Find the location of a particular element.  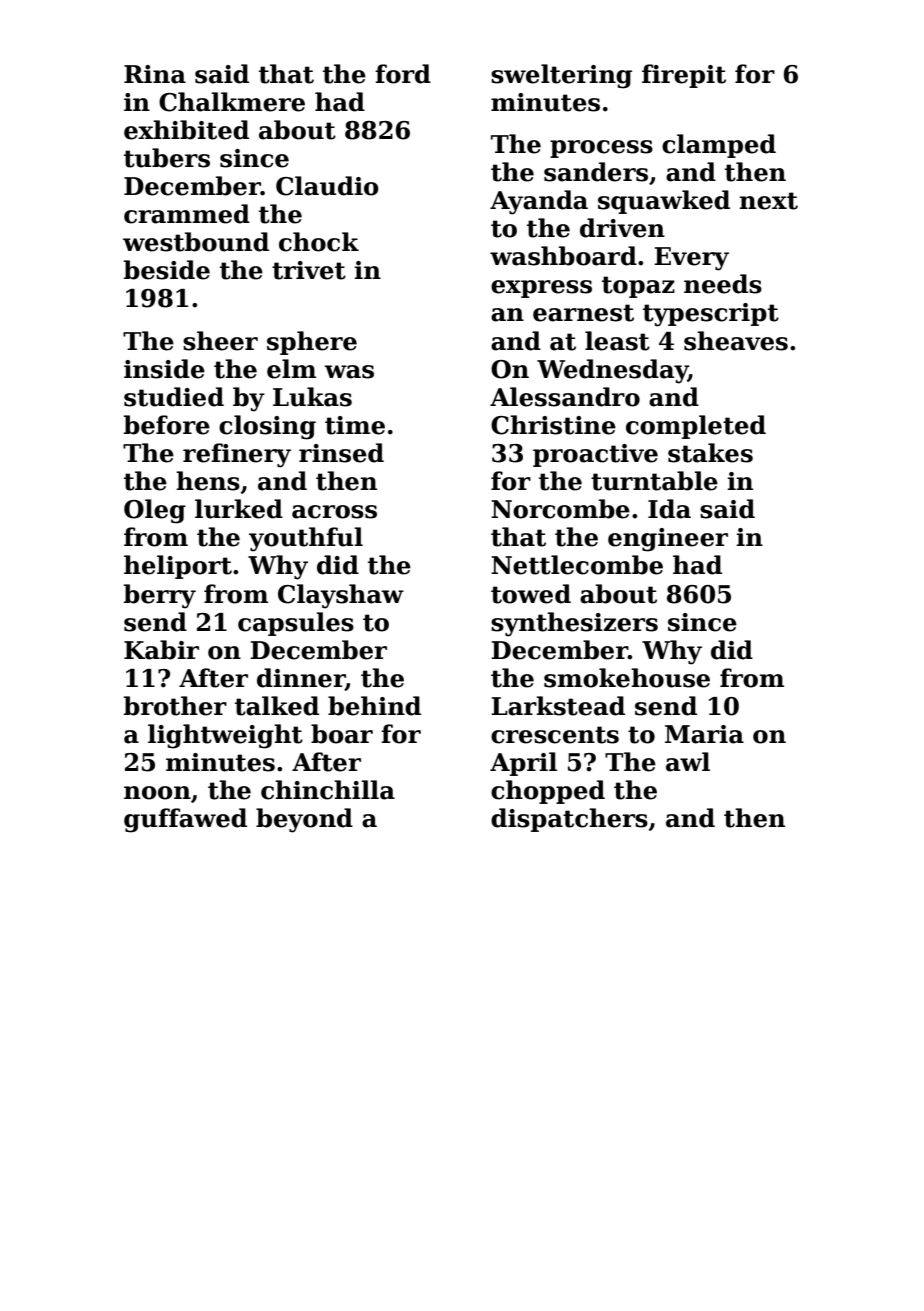

lurked is located at coordinates (239, 509).
